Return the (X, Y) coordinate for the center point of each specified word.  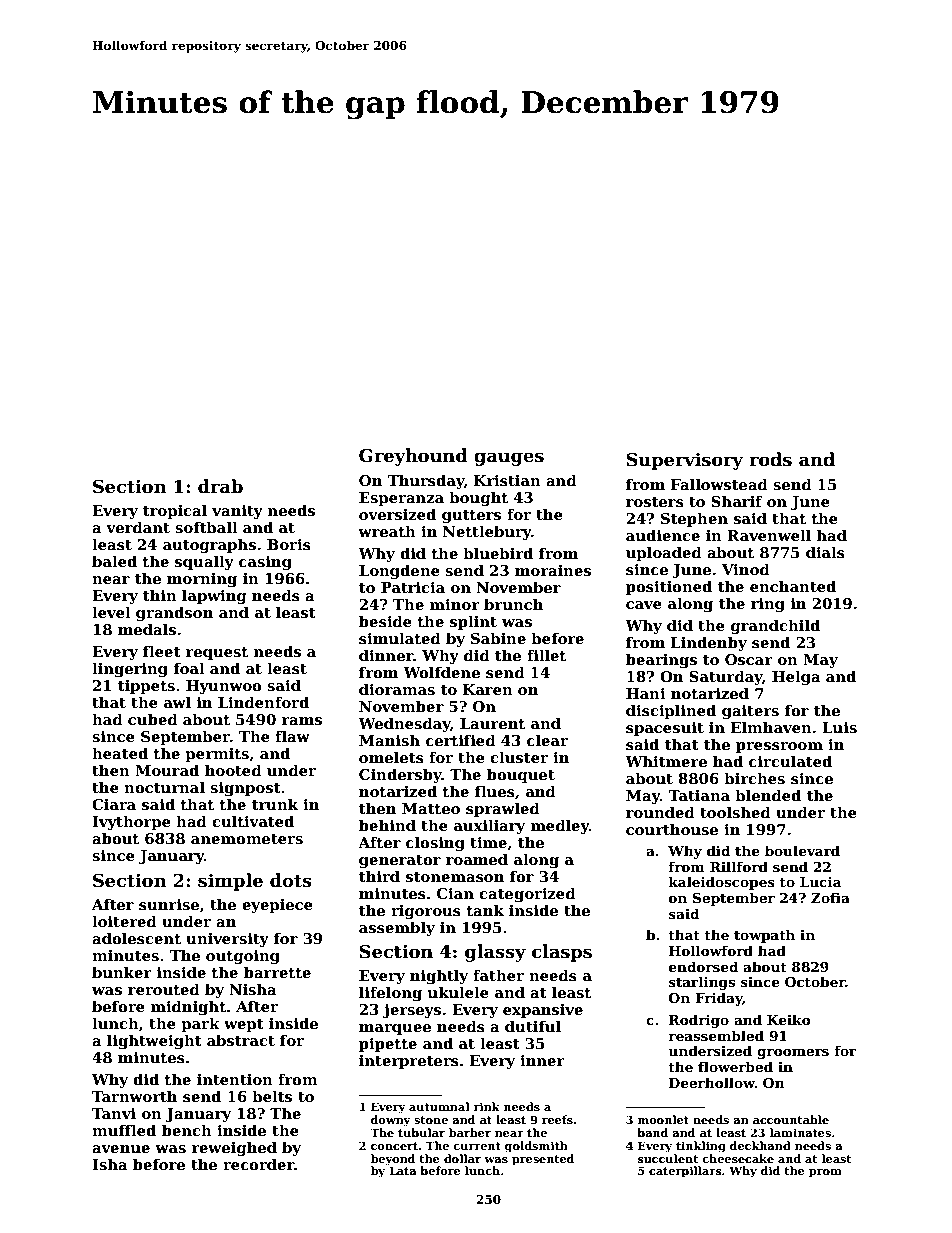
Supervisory (685, 461)
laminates (800, 1132)
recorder (258, 1164)
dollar (462, 1158)
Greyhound (413, 457)
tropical (175, 511)
